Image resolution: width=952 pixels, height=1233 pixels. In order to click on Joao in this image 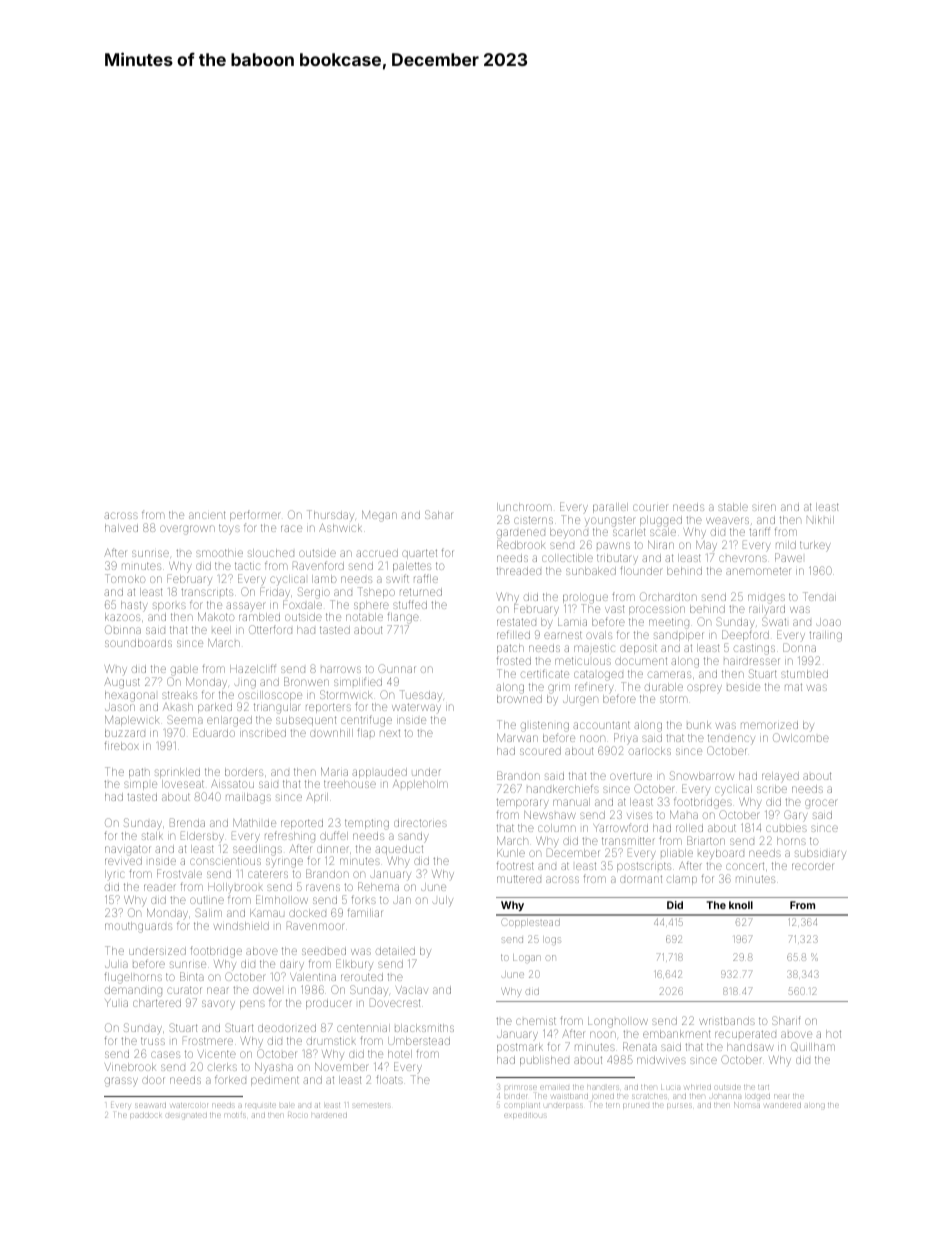, I will do `click(828, 622)`.
